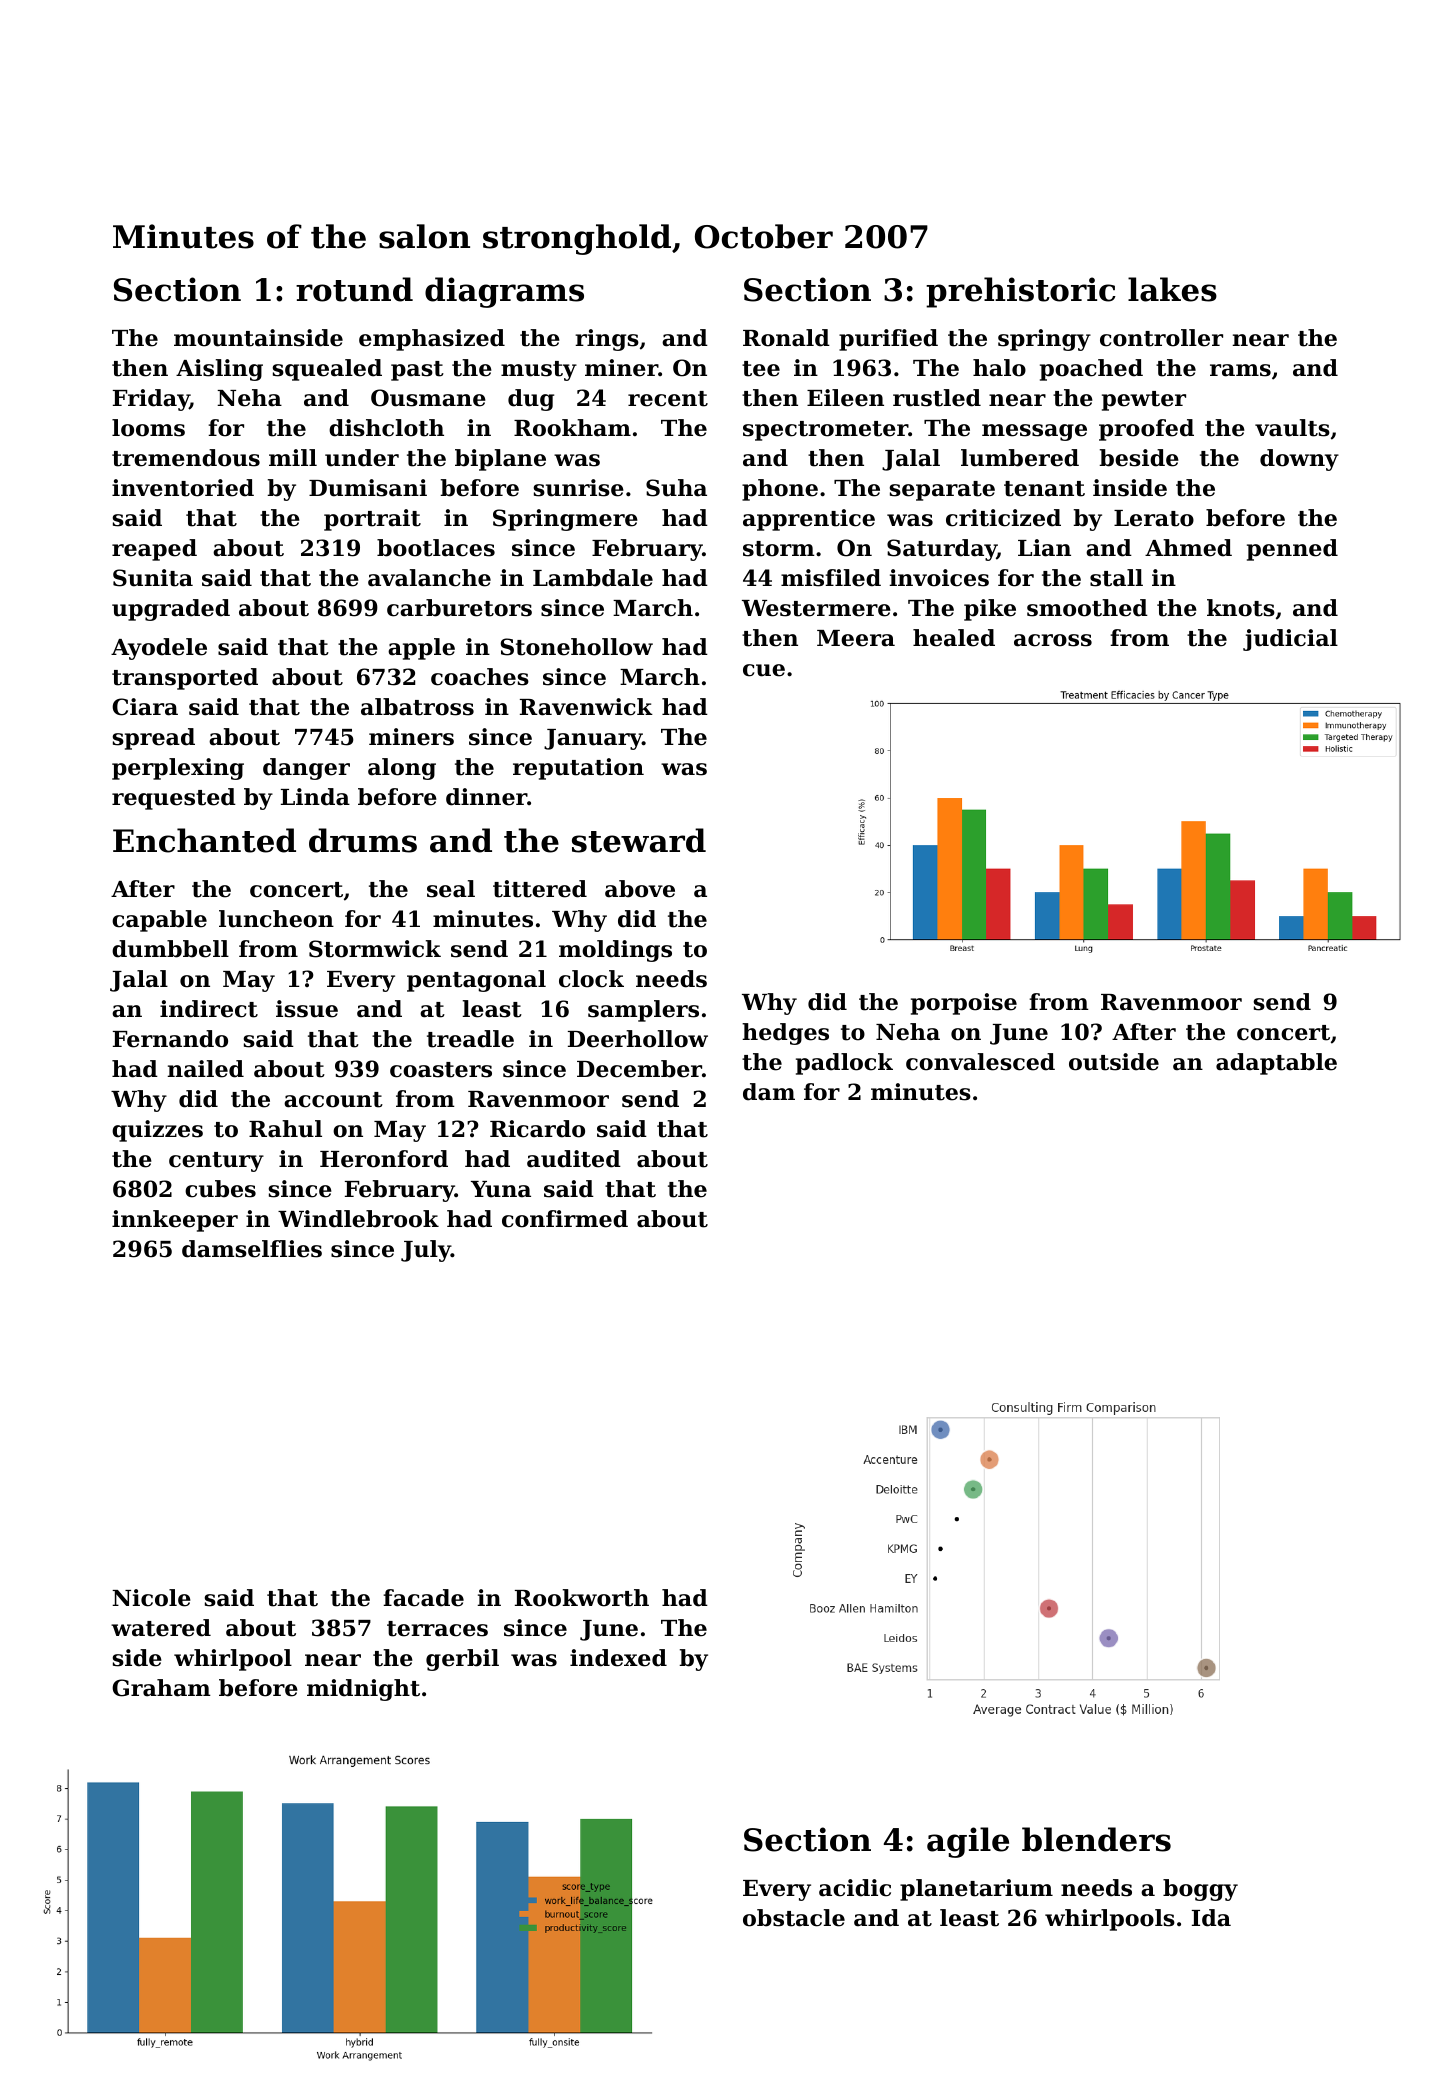 This document has width=1450, height=2100. Describe the element at coordinates (1276, 1064) in the document. I see `adaptable` at that location.
